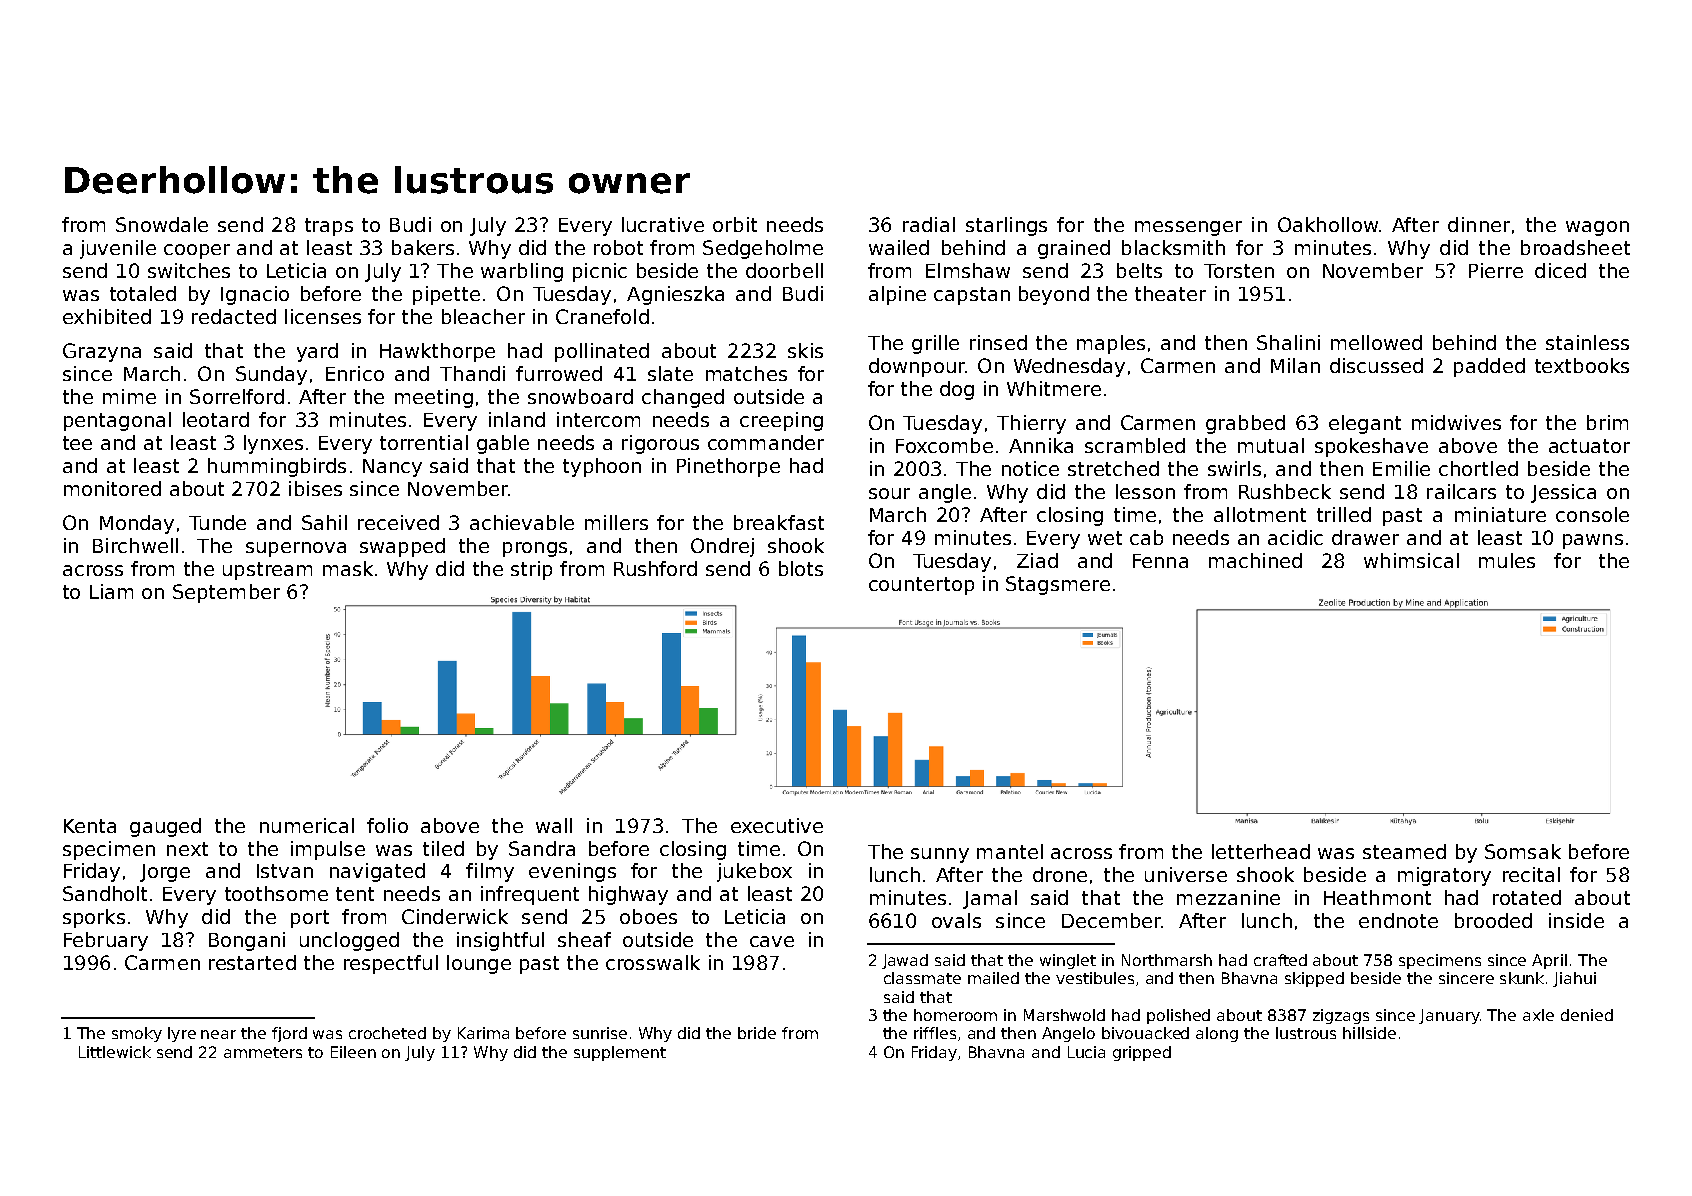 This image has height=1196, width=1692. Describe the element at coordinates (735, 224) in the image. I see `orbit` at that location.
